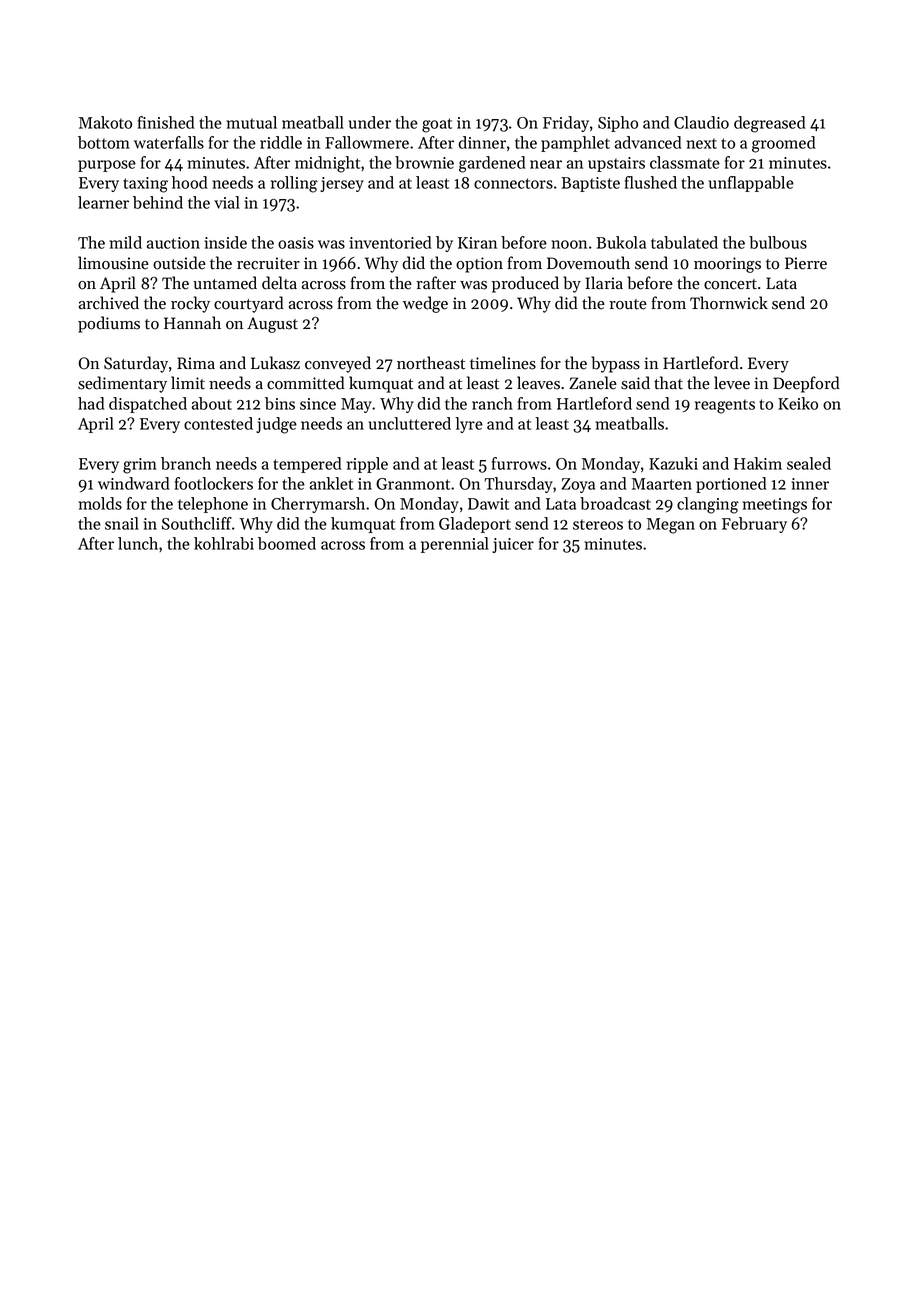  I want to click on mutual, so click(252, 122).
